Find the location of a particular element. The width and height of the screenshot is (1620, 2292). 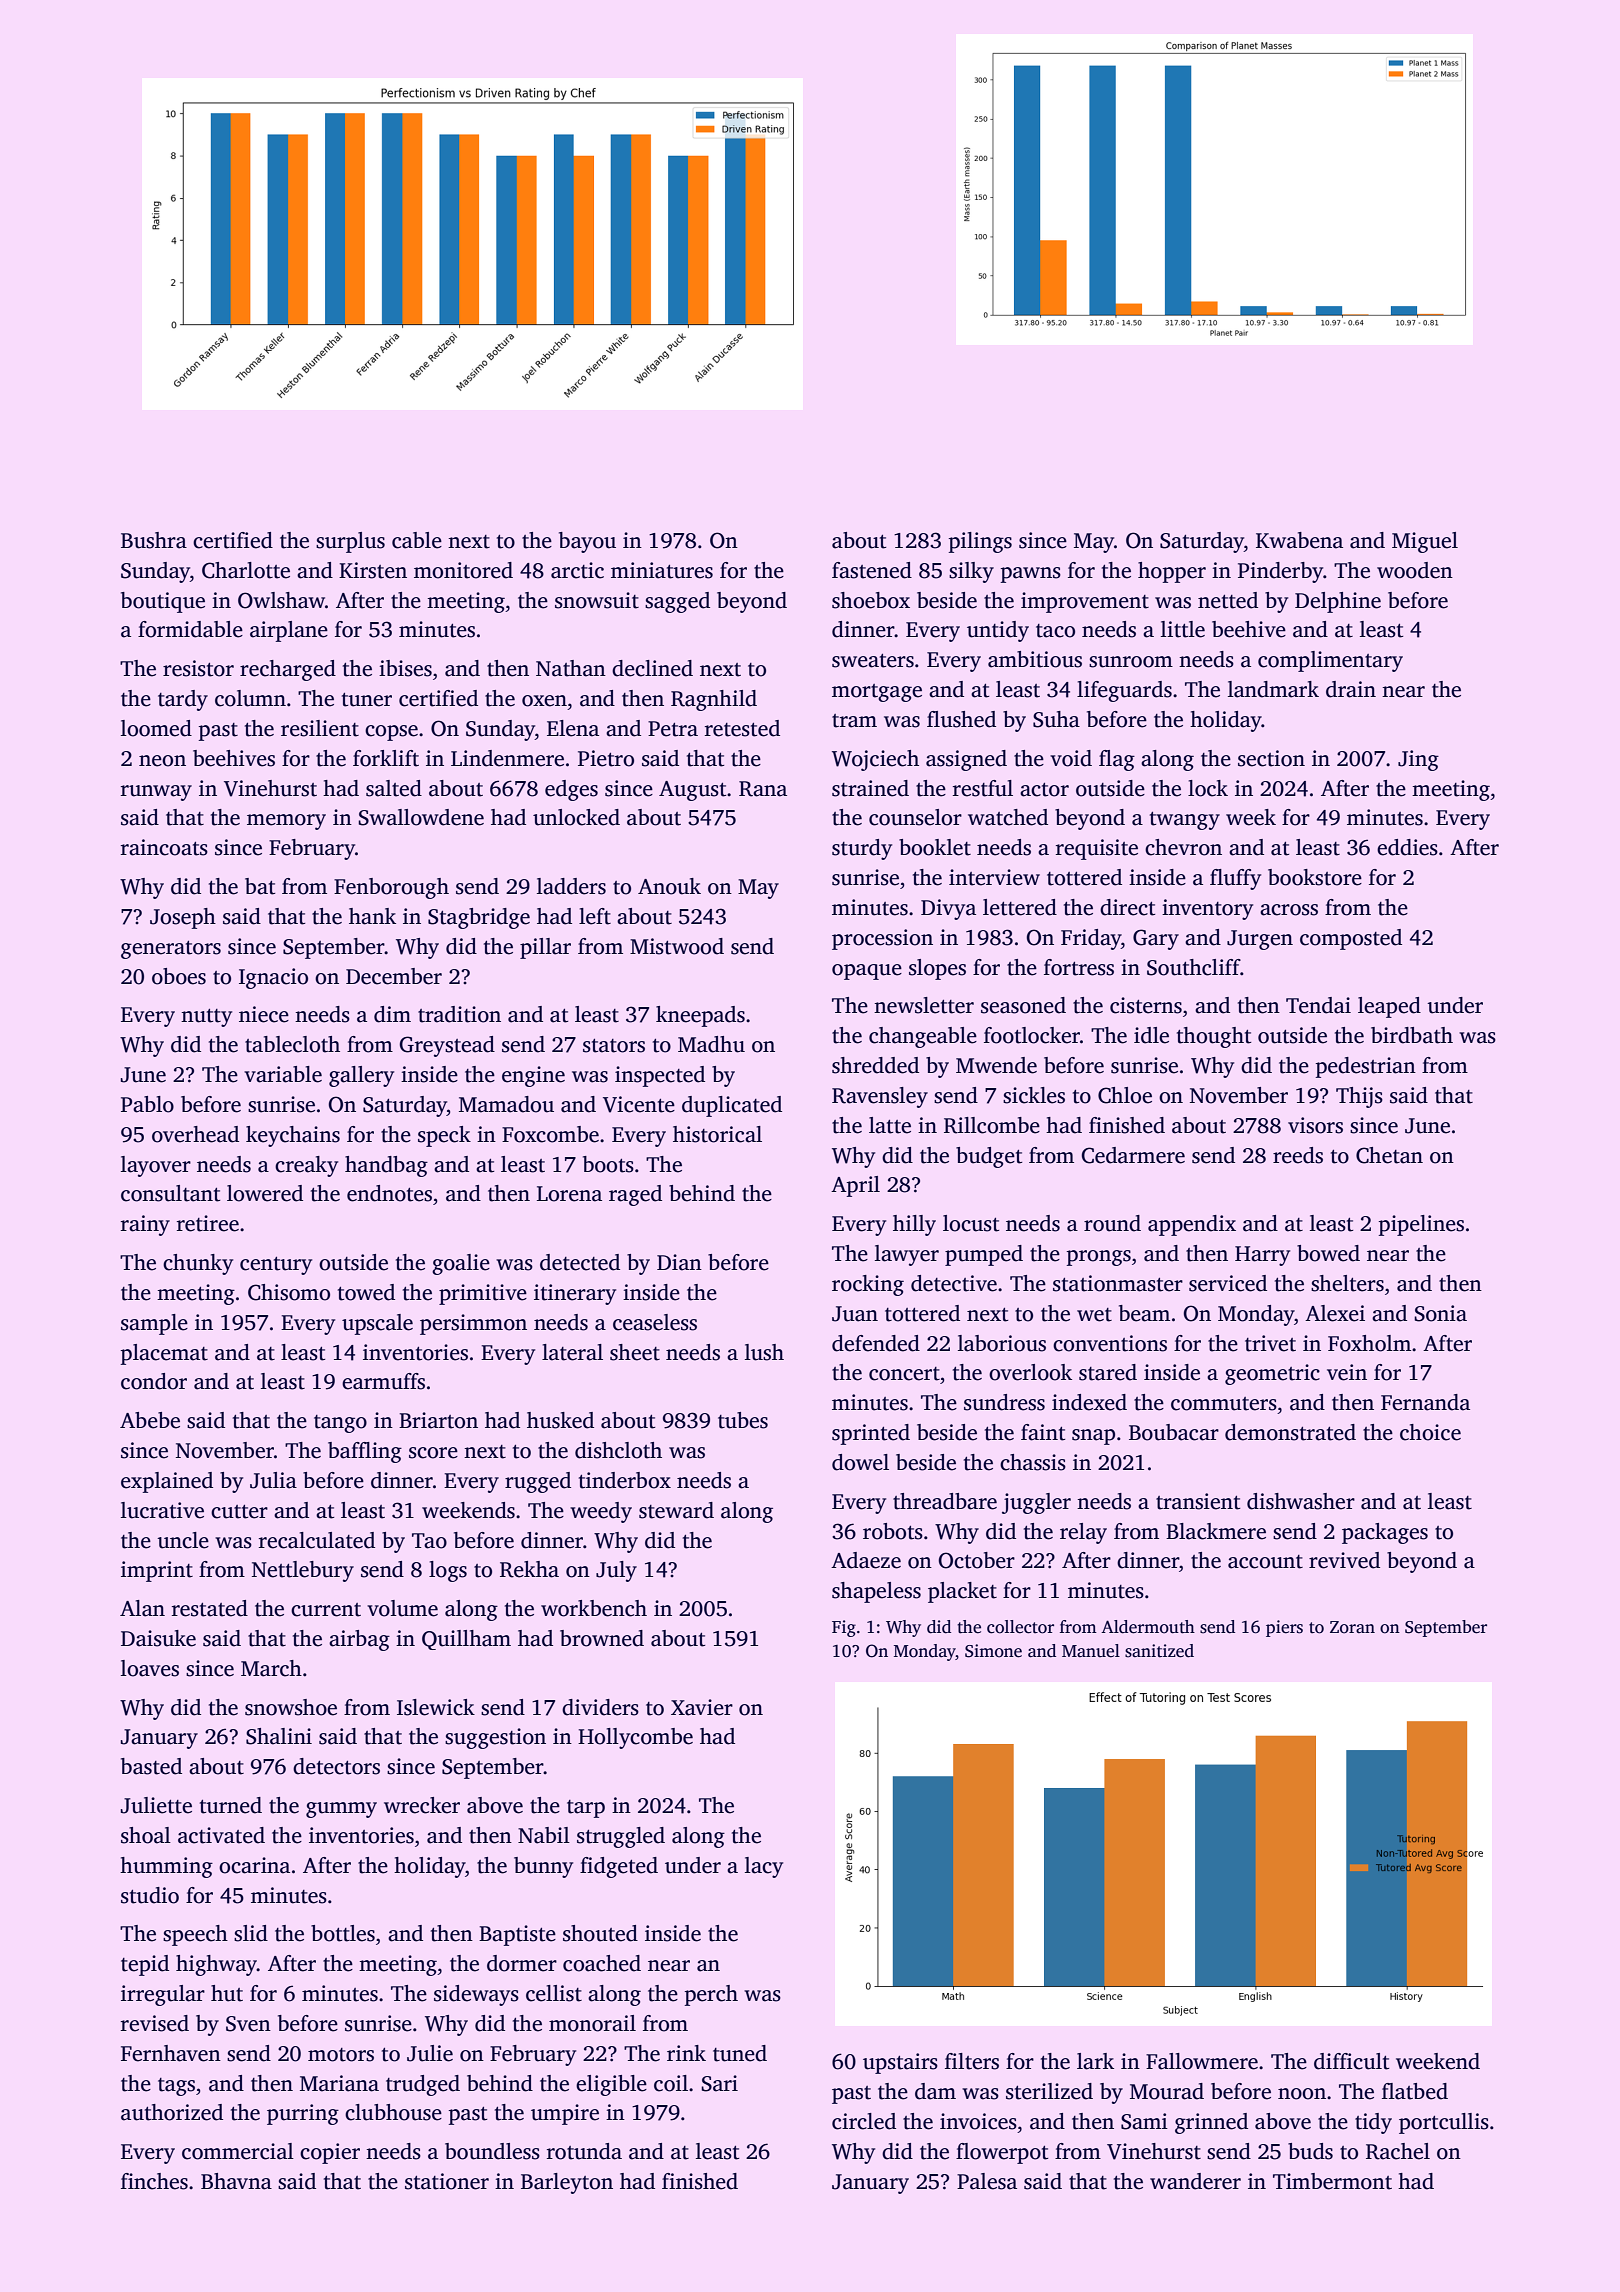

miniatures is located at coordinates (662, 570).
